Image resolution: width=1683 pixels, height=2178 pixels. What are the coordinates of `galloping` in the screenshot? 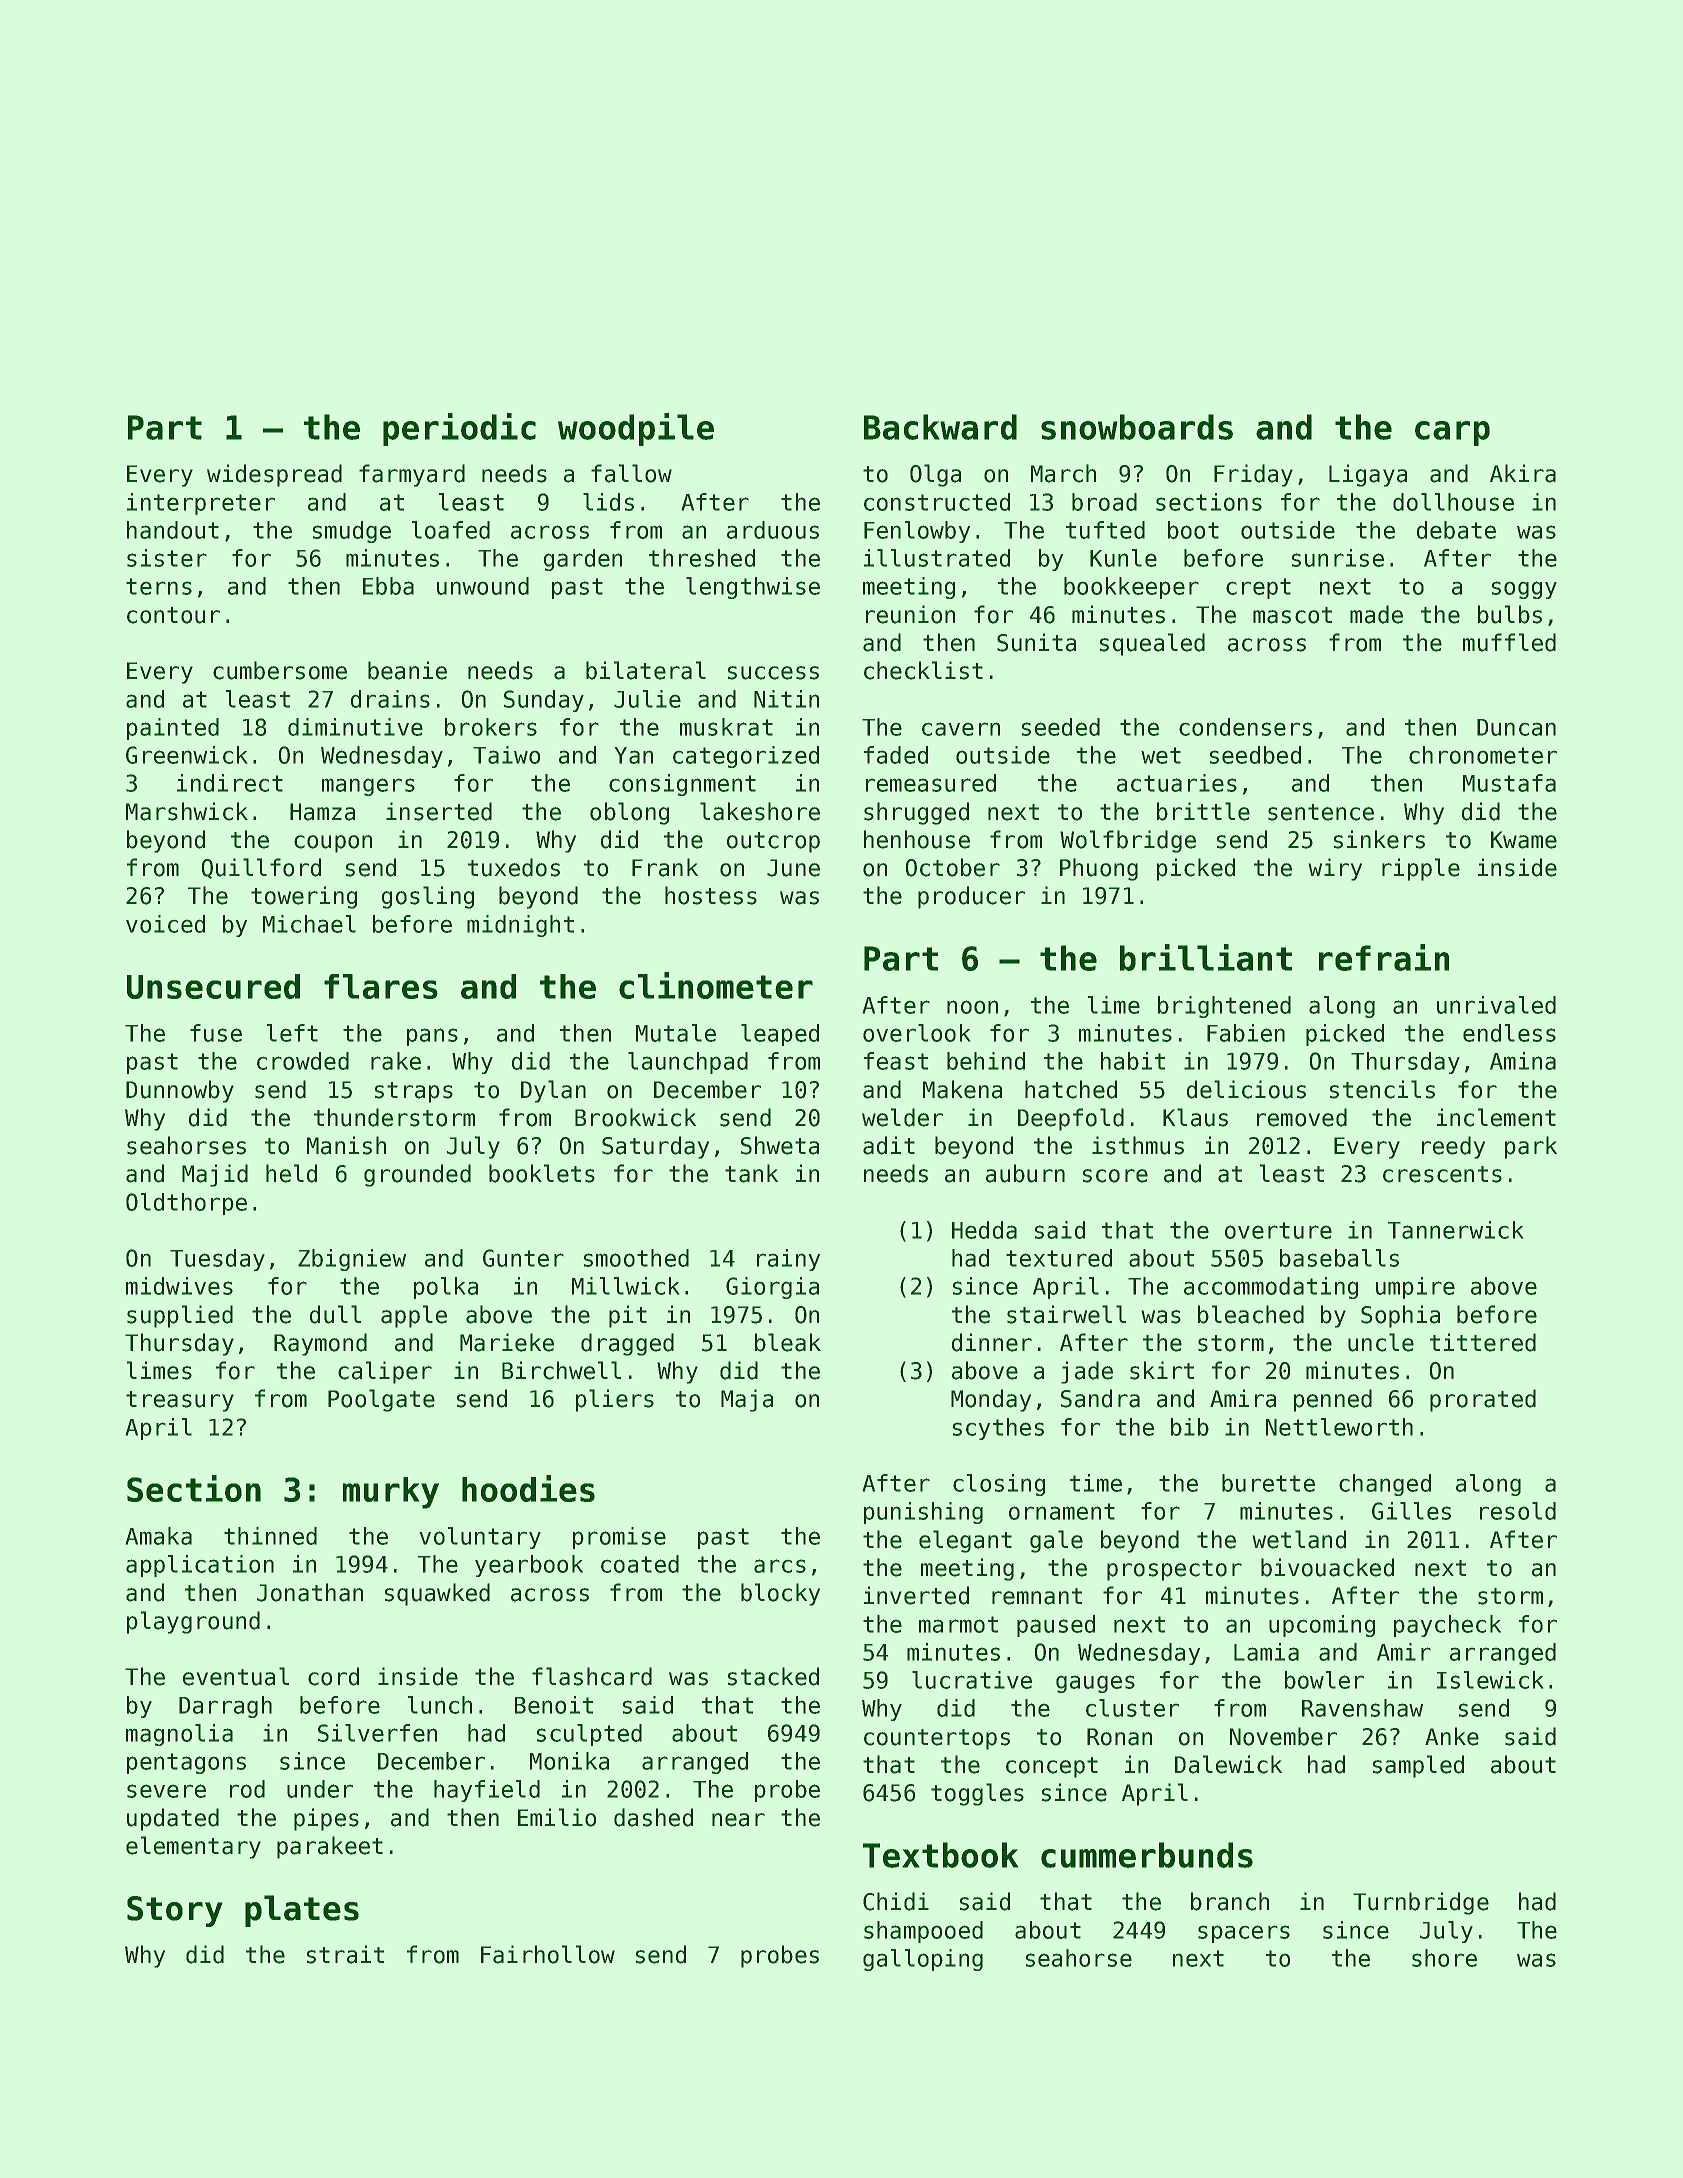 It's located at (923, 1960).
